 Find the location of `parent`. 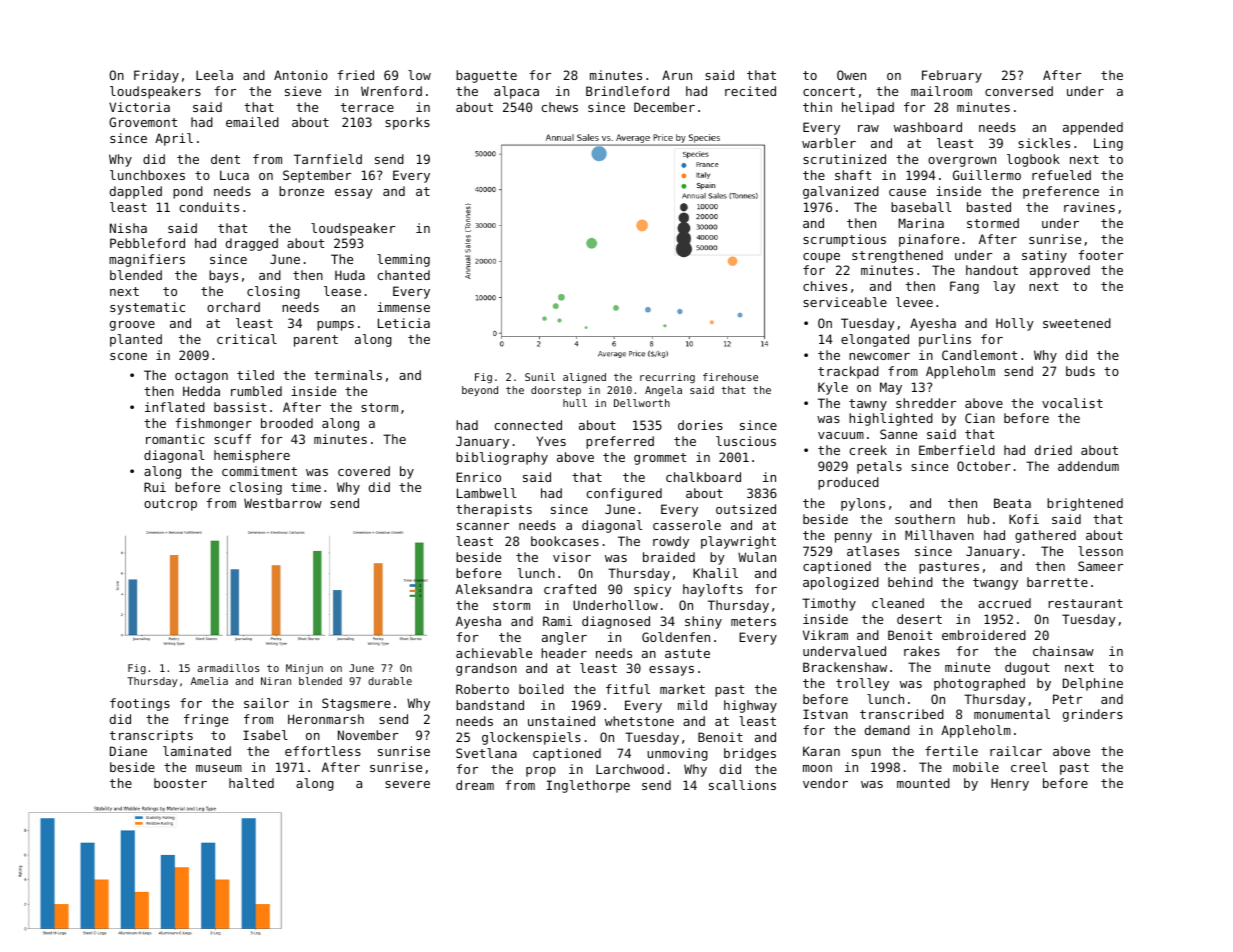

parent is located at coordinates (316, 341).
